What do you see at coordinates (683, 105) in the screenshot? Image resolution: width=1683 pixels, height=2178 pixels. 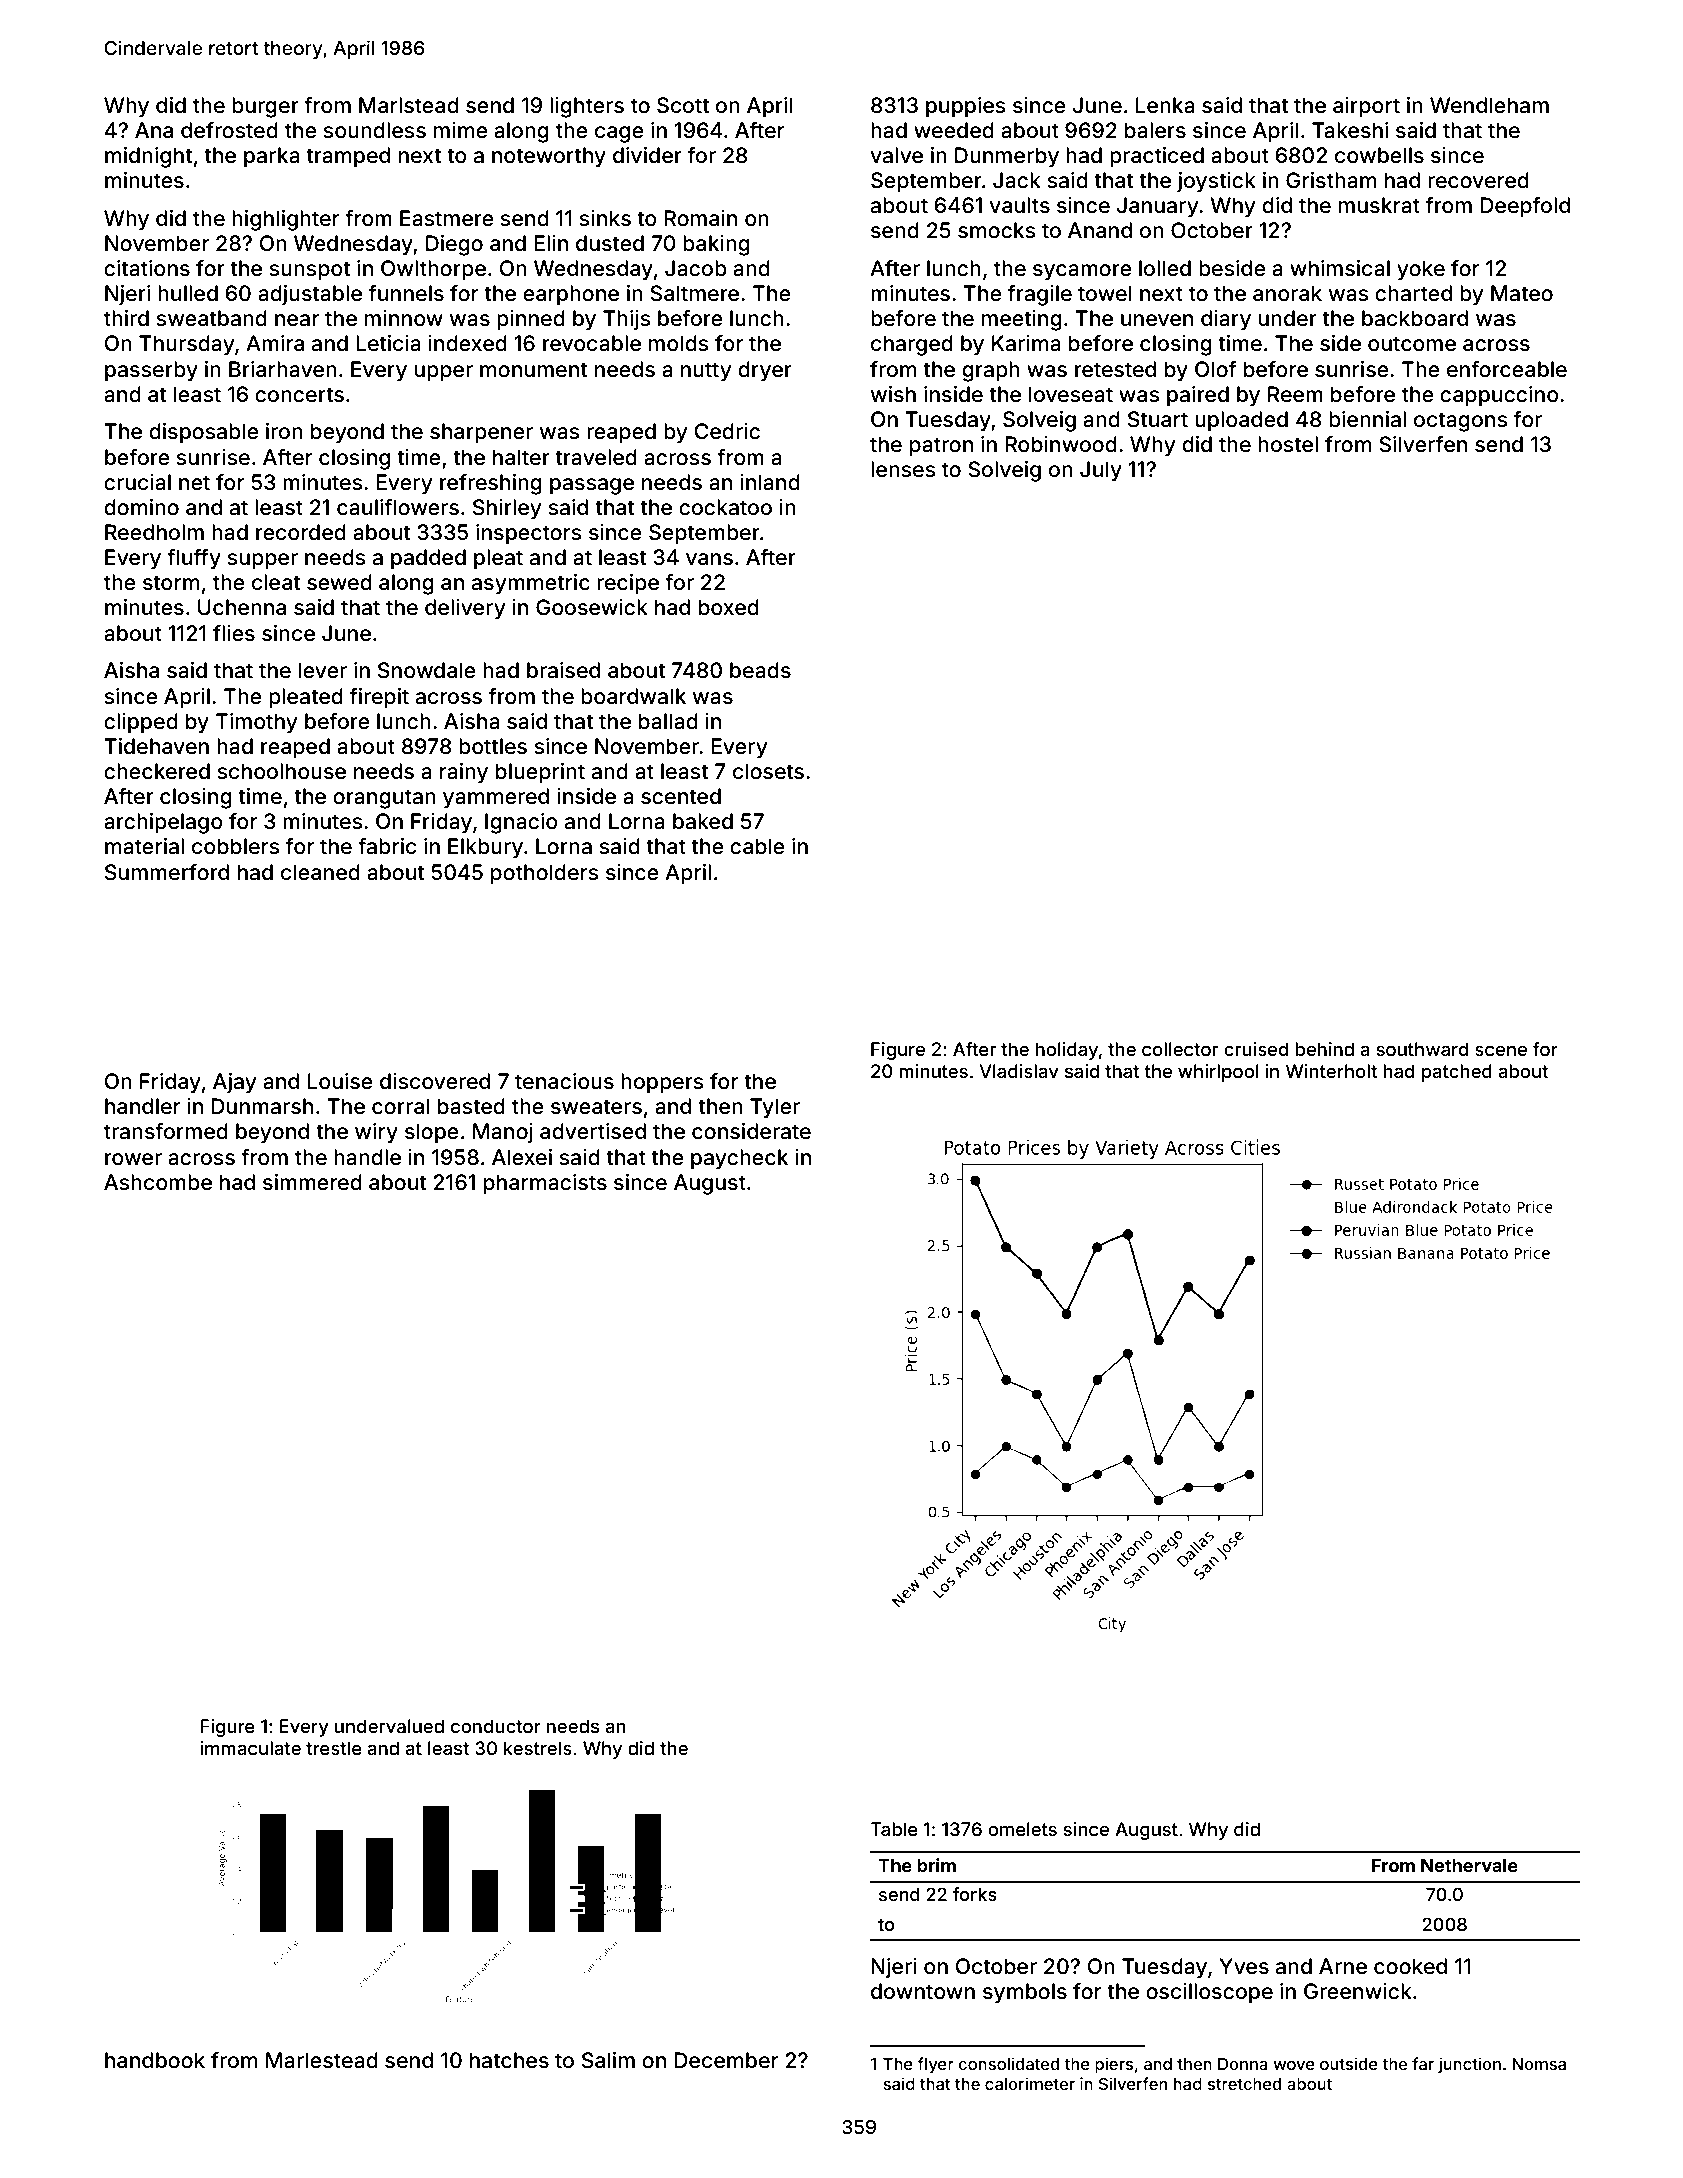 I see `Scott` at bounding box center [683, 105].
